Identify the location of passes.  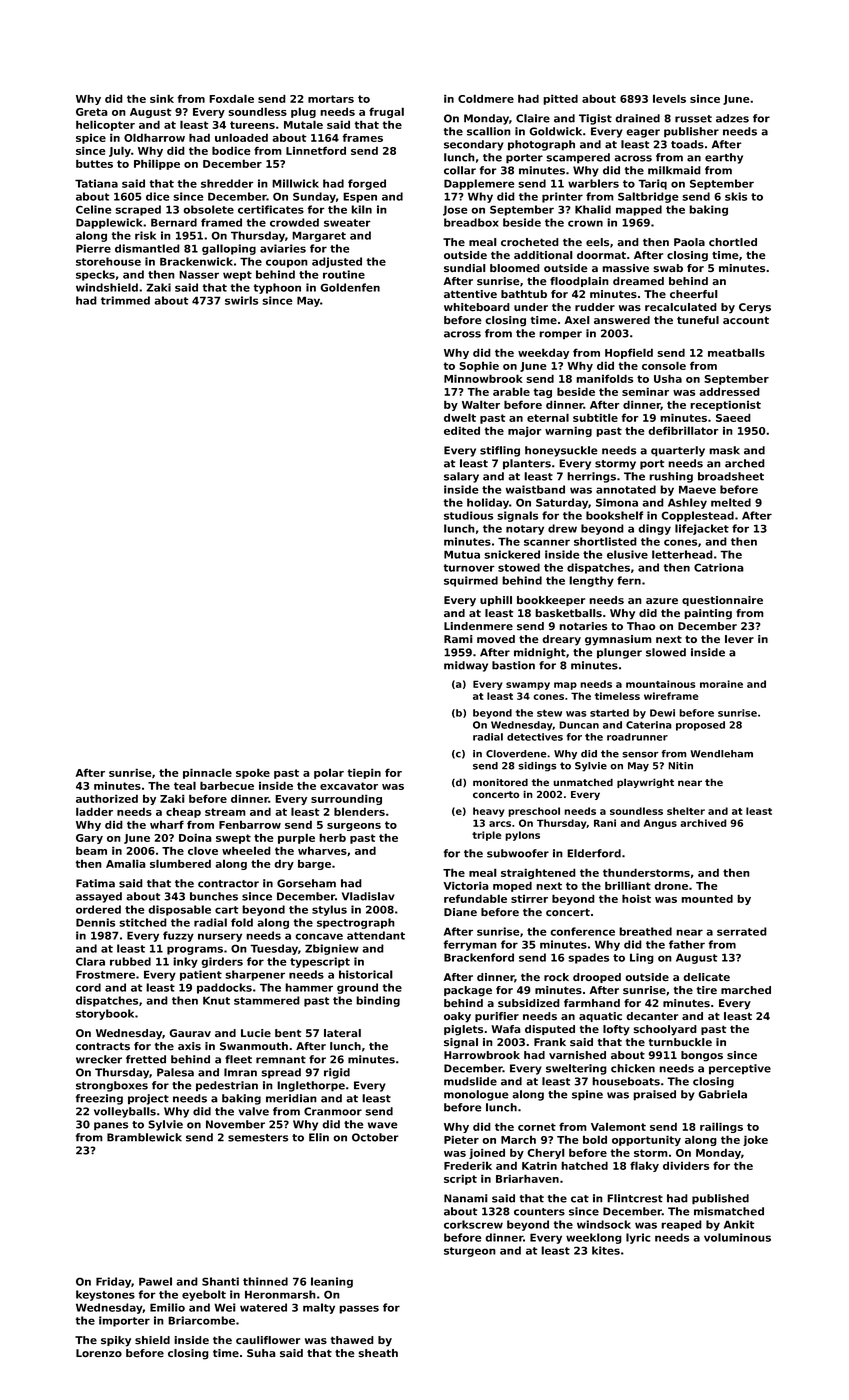
(359, 1309).
